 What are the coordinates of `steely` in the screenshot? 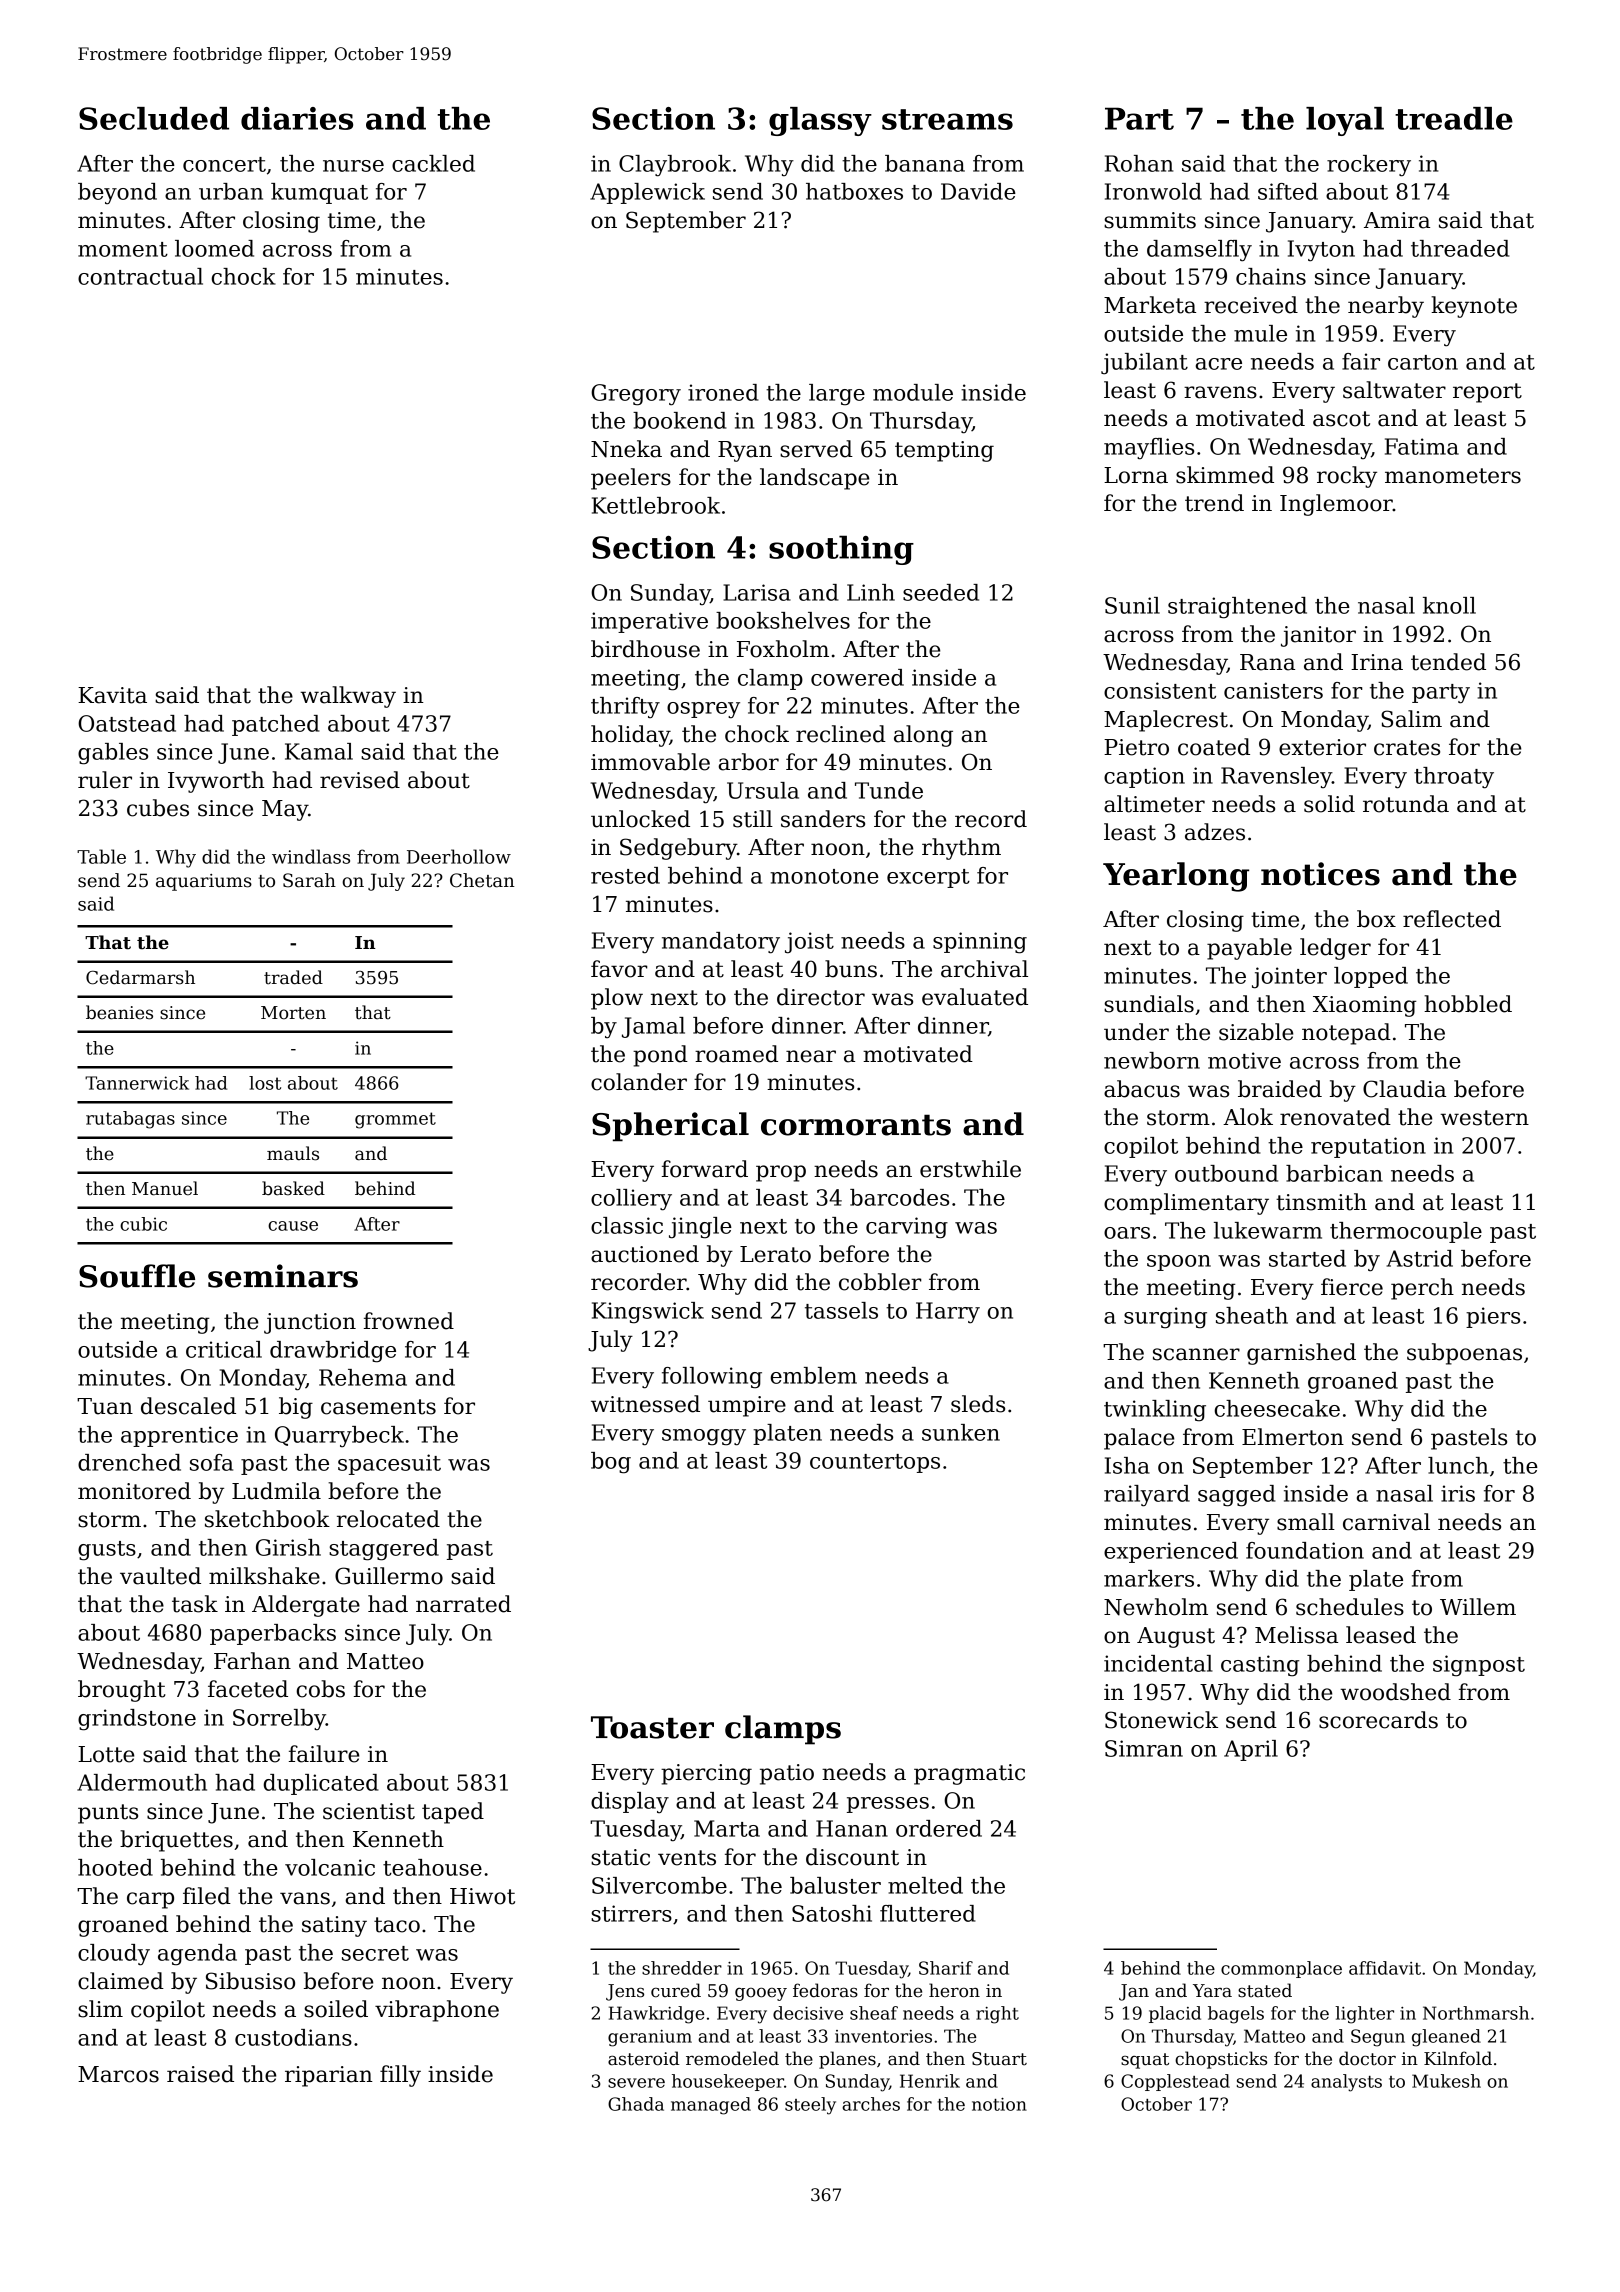 It's located at (810, 2106).
